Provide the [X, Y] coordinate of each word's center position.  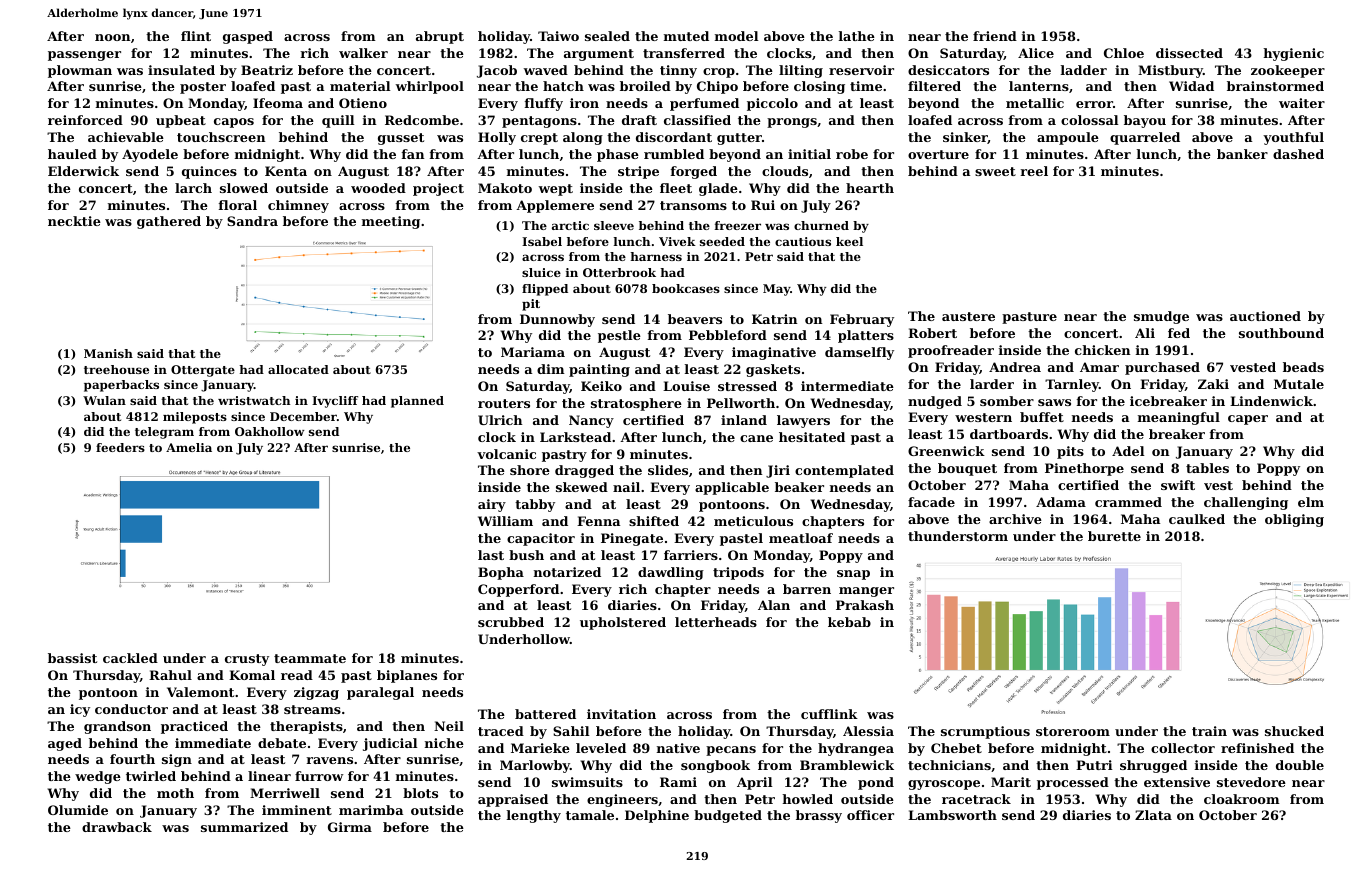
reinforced [85, 120]
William [505, 521]
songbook [715, 766]
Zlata [1153, 815]
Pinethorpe [1084, 469]
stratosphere [636, 404]
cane [756, 438]
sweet [995, 171]
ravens [329, 760]
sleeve [614, 225]
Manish [108, 353]
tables [1207, 468]
